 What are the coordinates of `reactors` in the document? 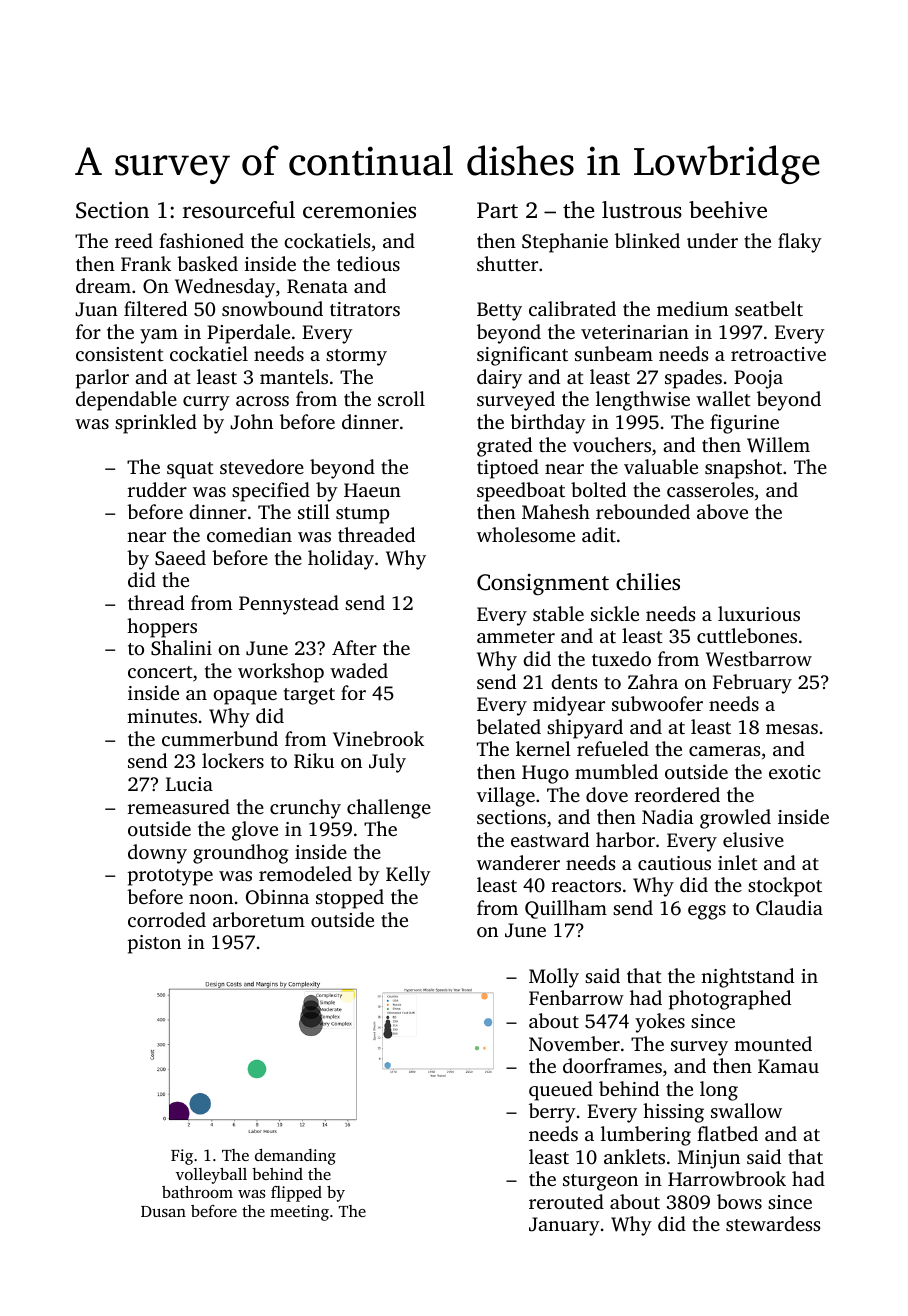 It's located at (586, 886).
